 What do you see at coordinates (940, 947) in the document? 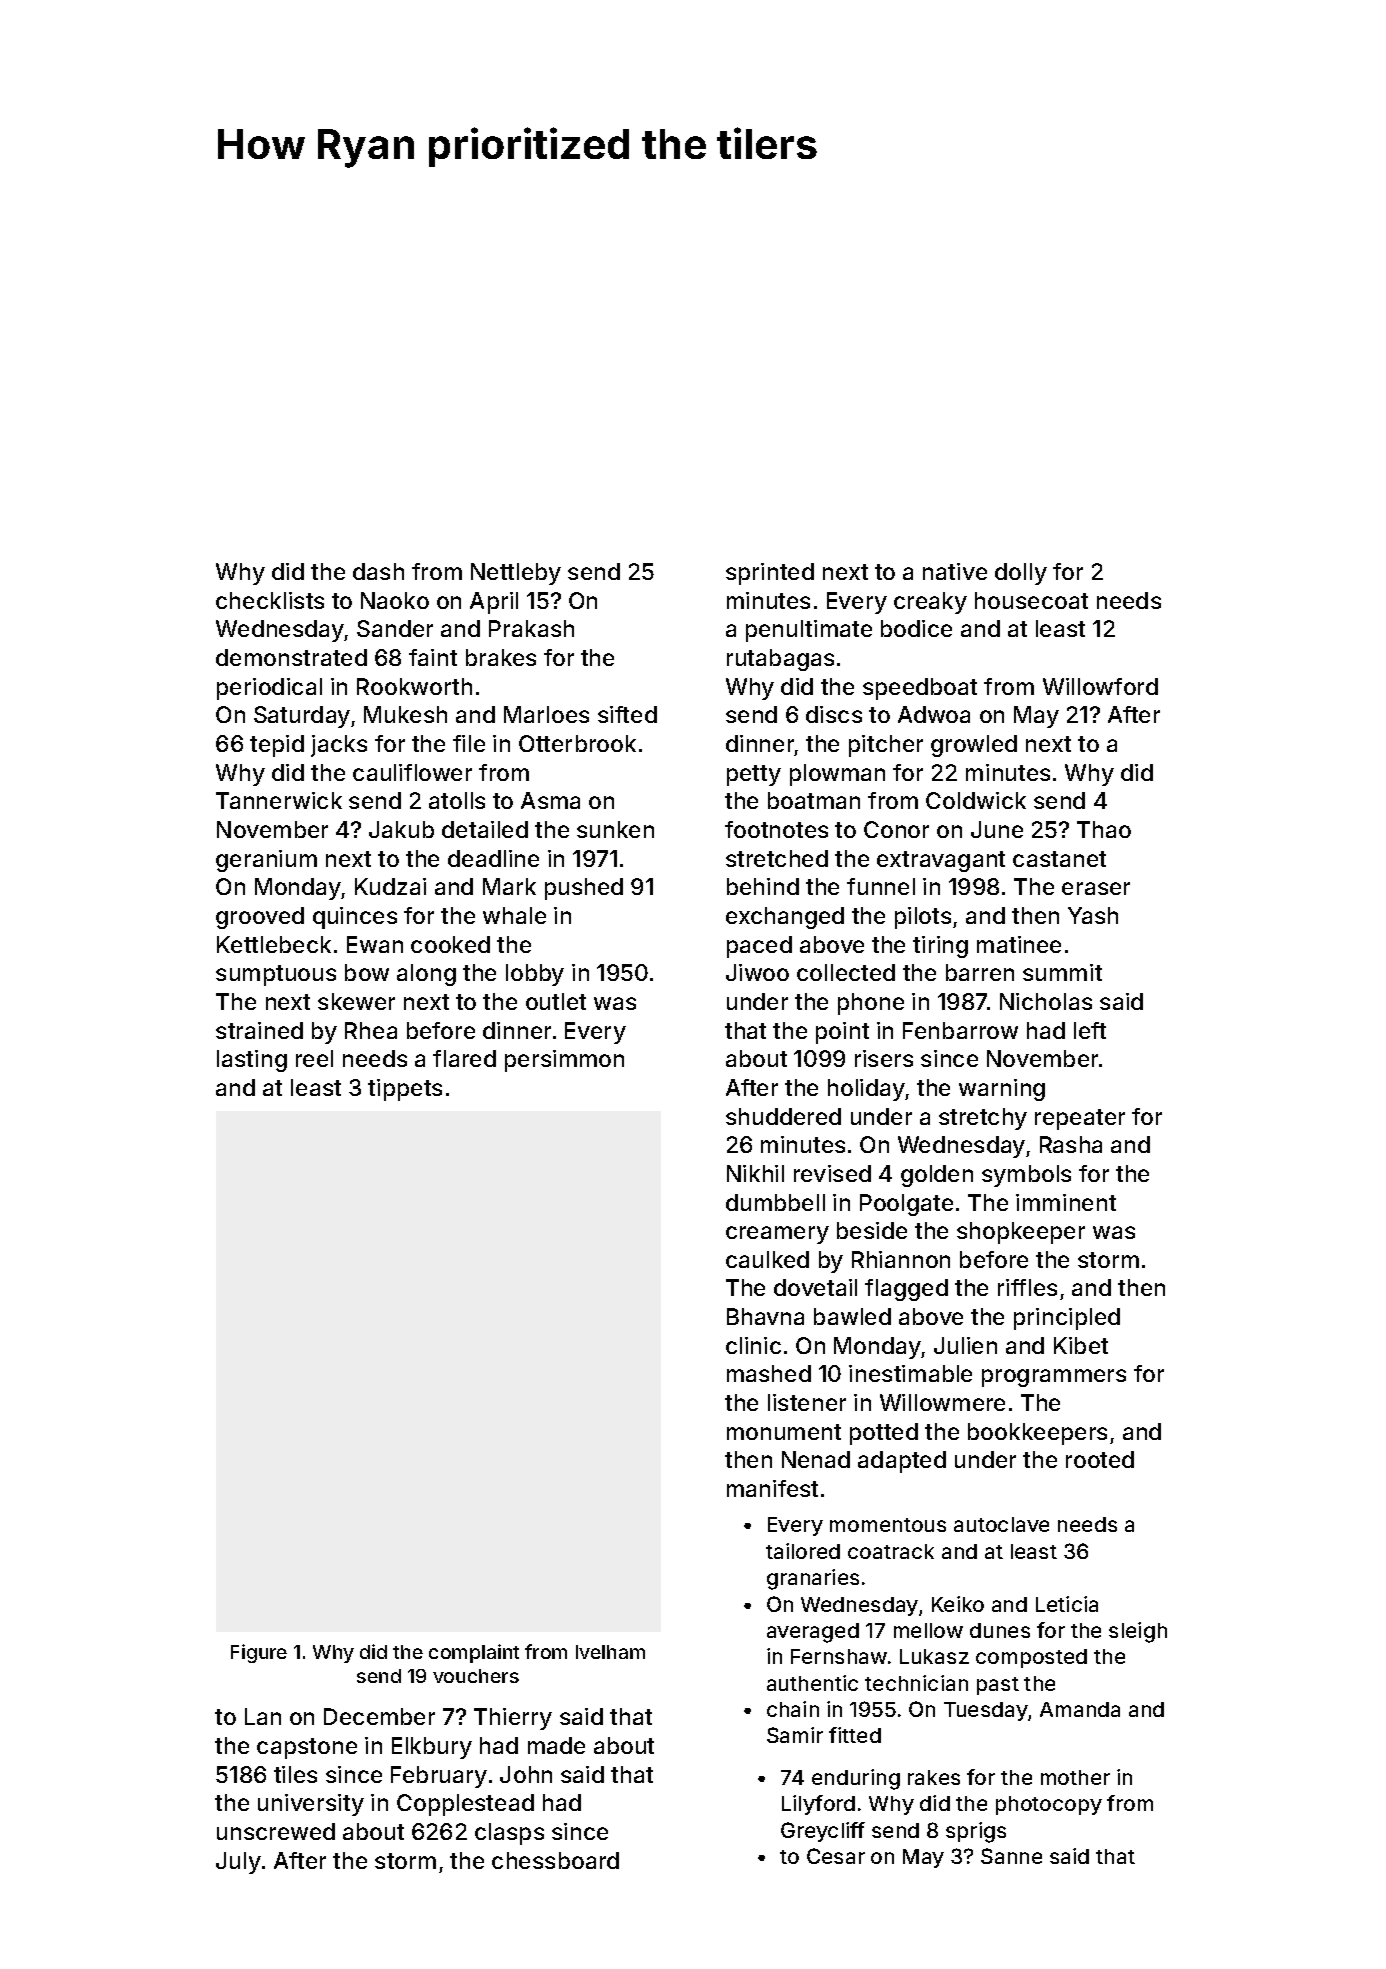
I see `tiring` at bounding box center [940, 947].
